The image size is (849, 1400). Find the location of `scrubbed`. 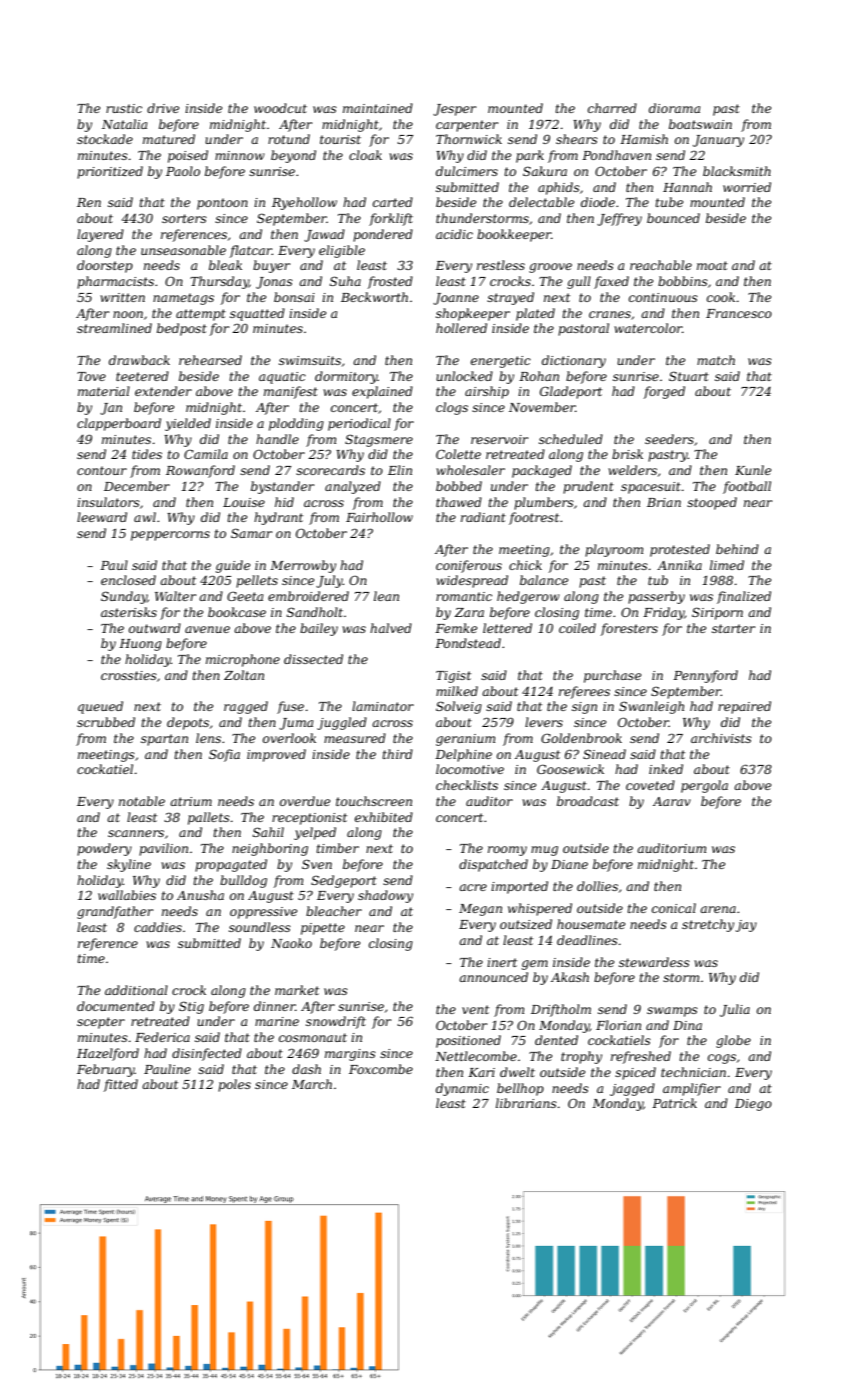

scrubbed is located at coordinates (106, 722).
